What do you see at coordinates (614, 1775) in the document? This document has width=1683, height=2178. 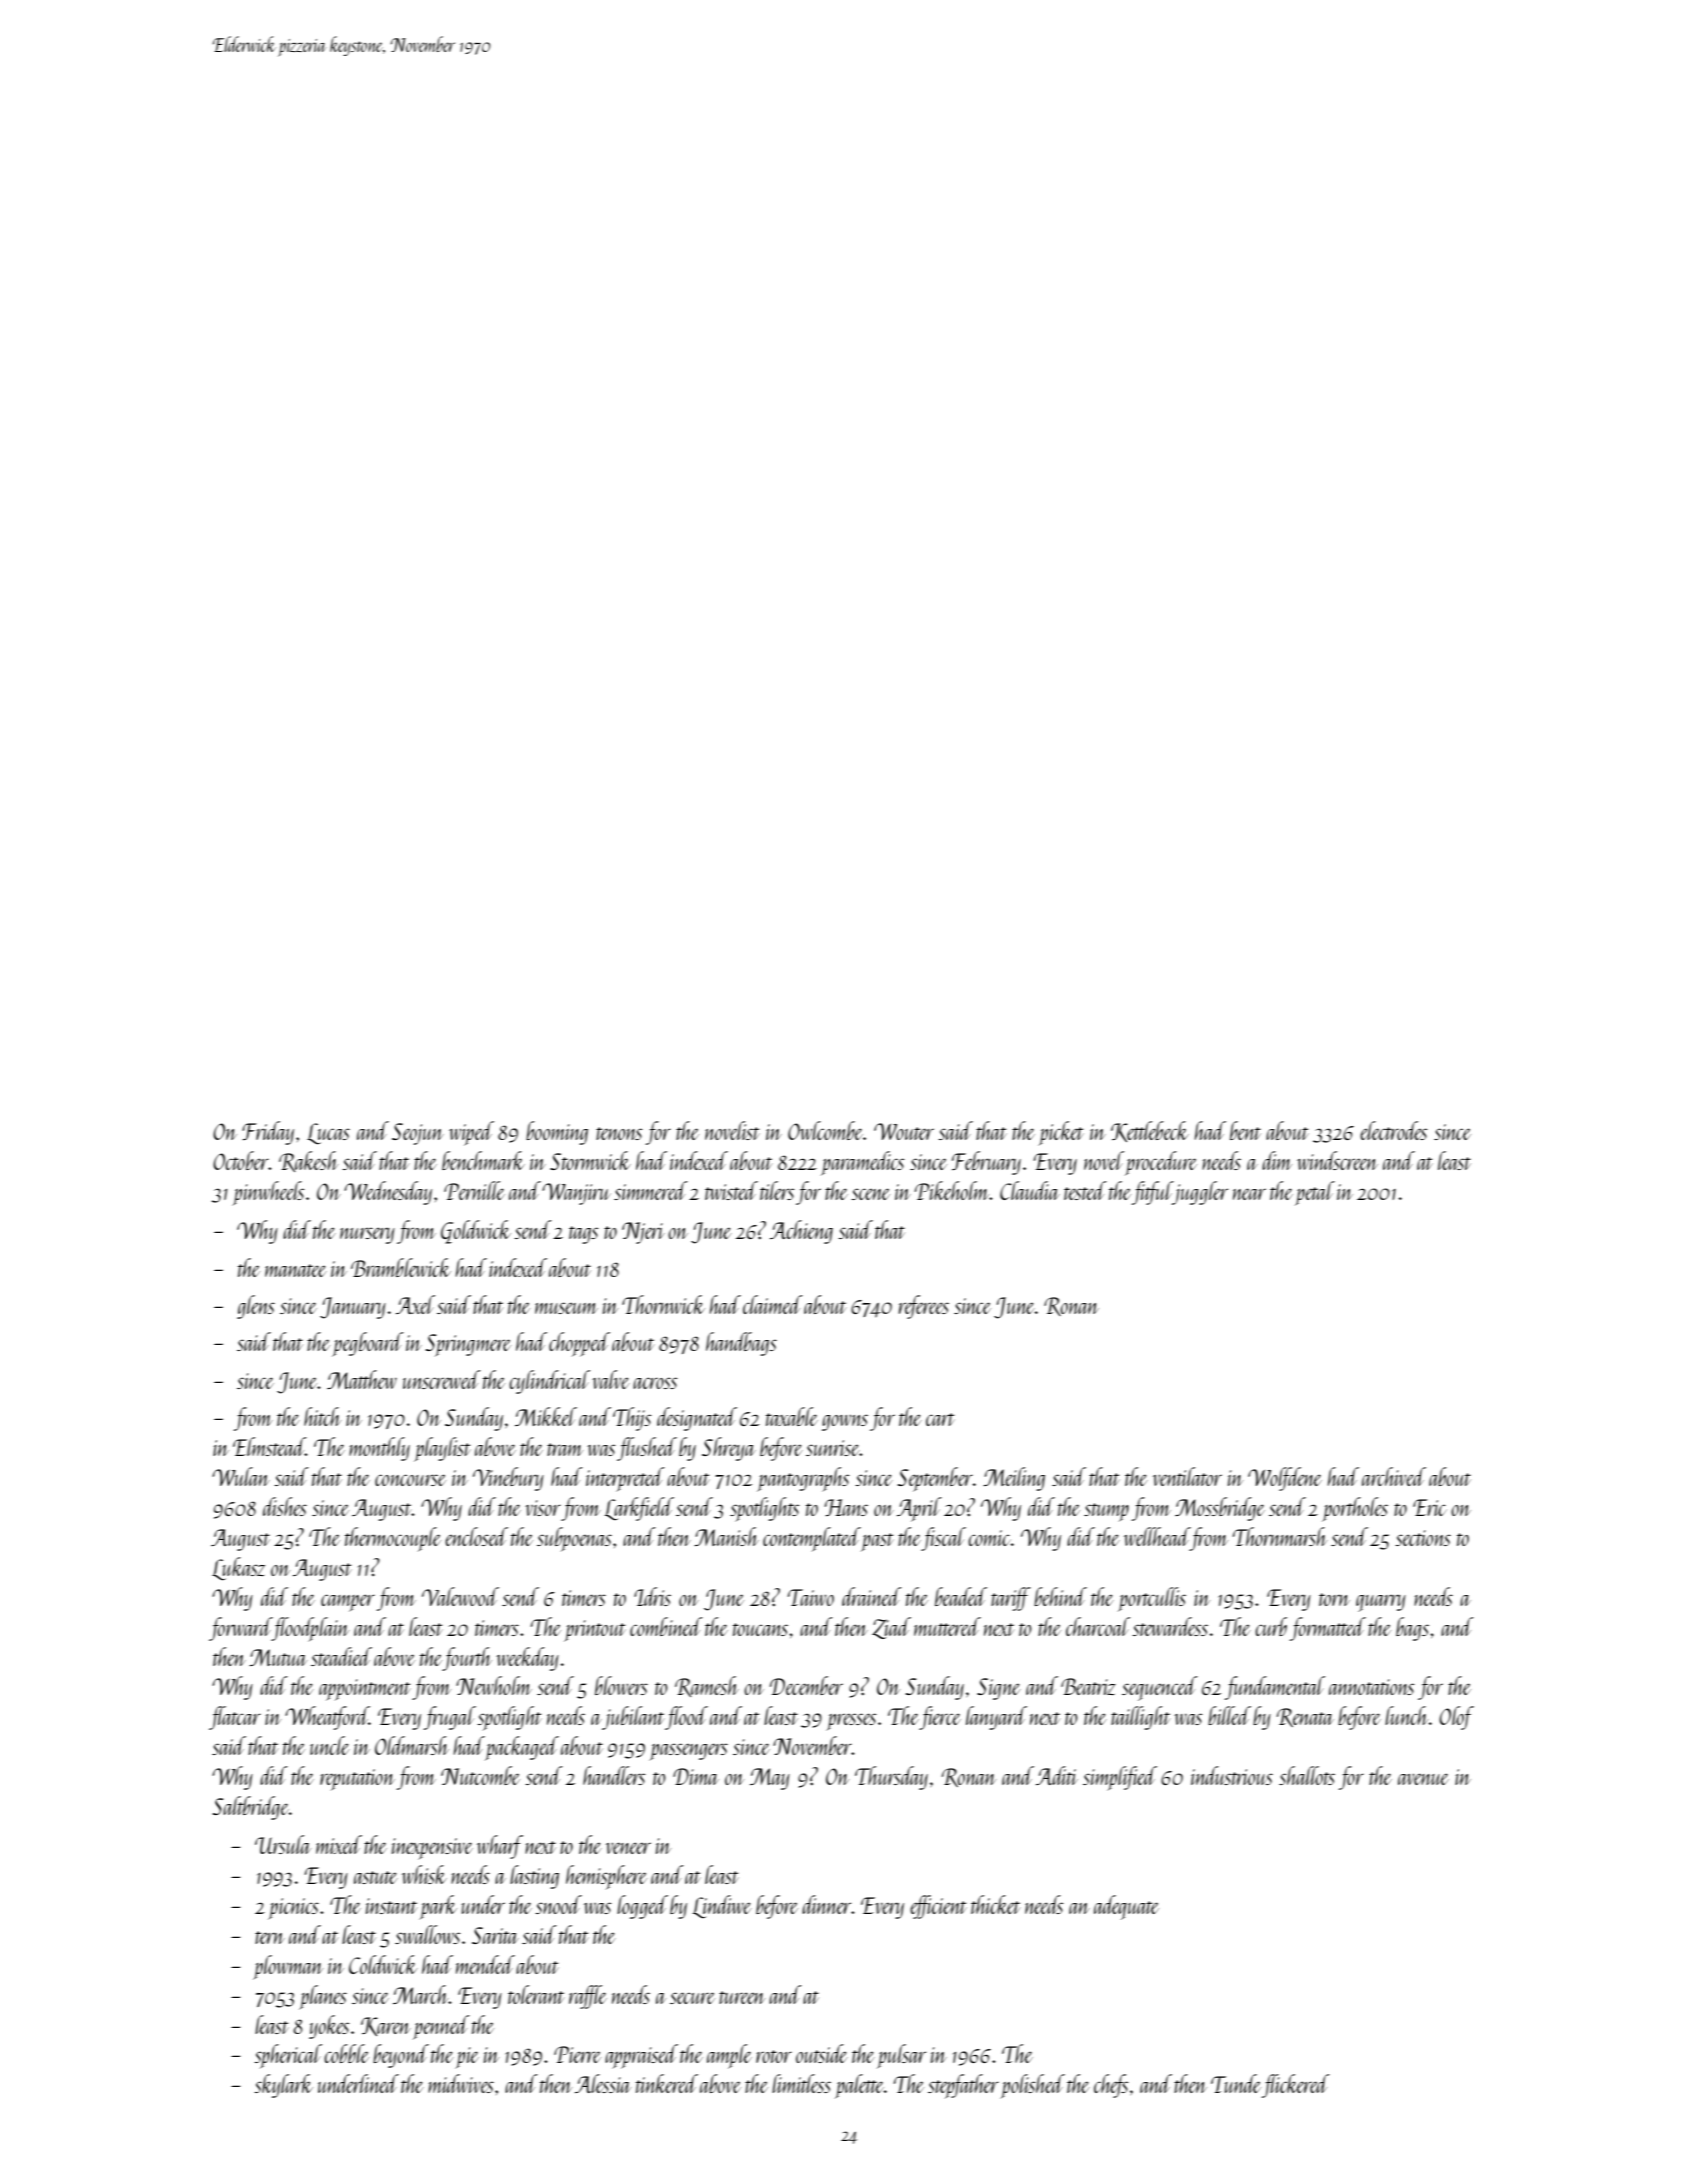 I see `handlers` at bounding box center [614, 1775].
